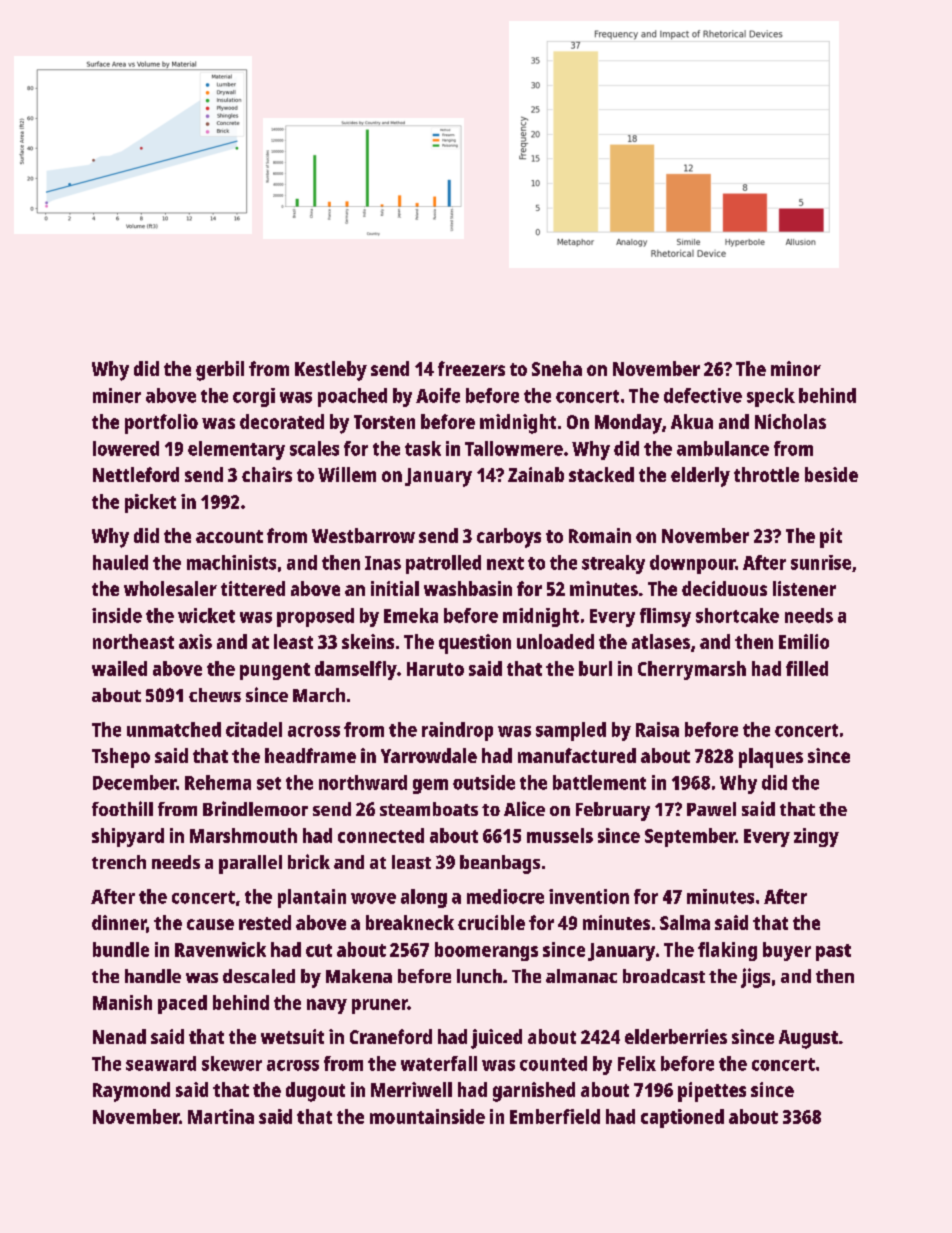  Describe the element at coordinates (536, 474) in the document. I see `Zainab` at that location.
